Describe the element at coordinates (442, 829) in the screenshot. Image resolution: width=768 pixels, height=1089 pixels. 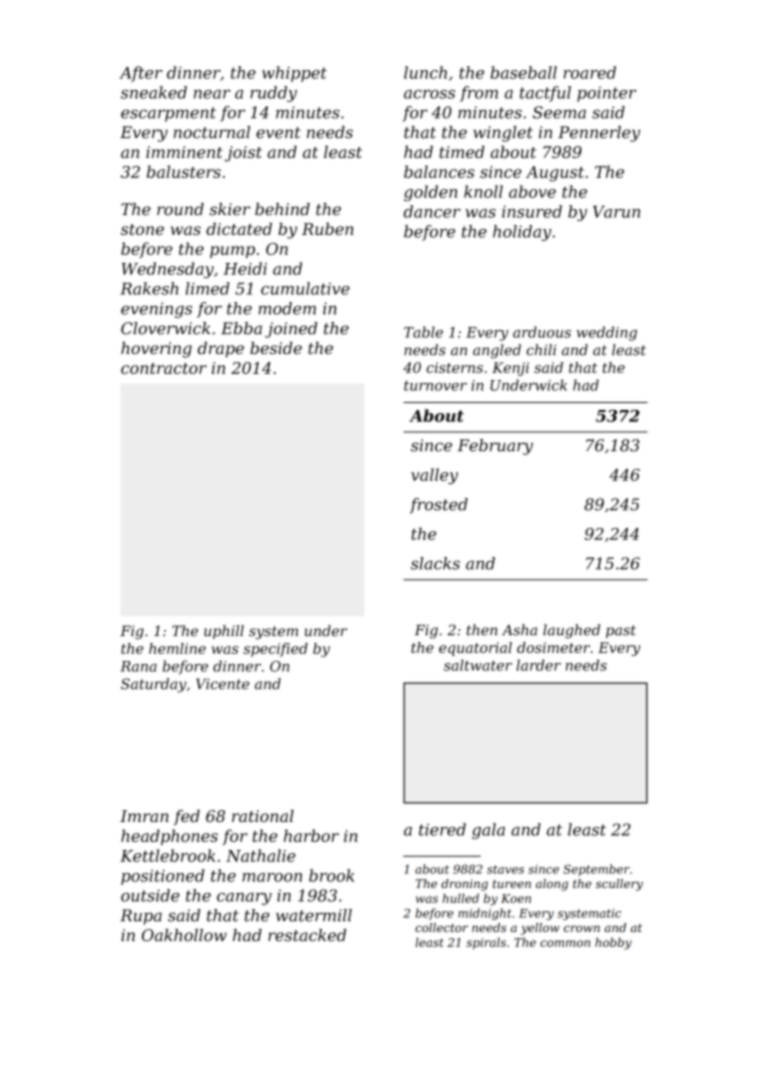
I see `tiered` at that location.
